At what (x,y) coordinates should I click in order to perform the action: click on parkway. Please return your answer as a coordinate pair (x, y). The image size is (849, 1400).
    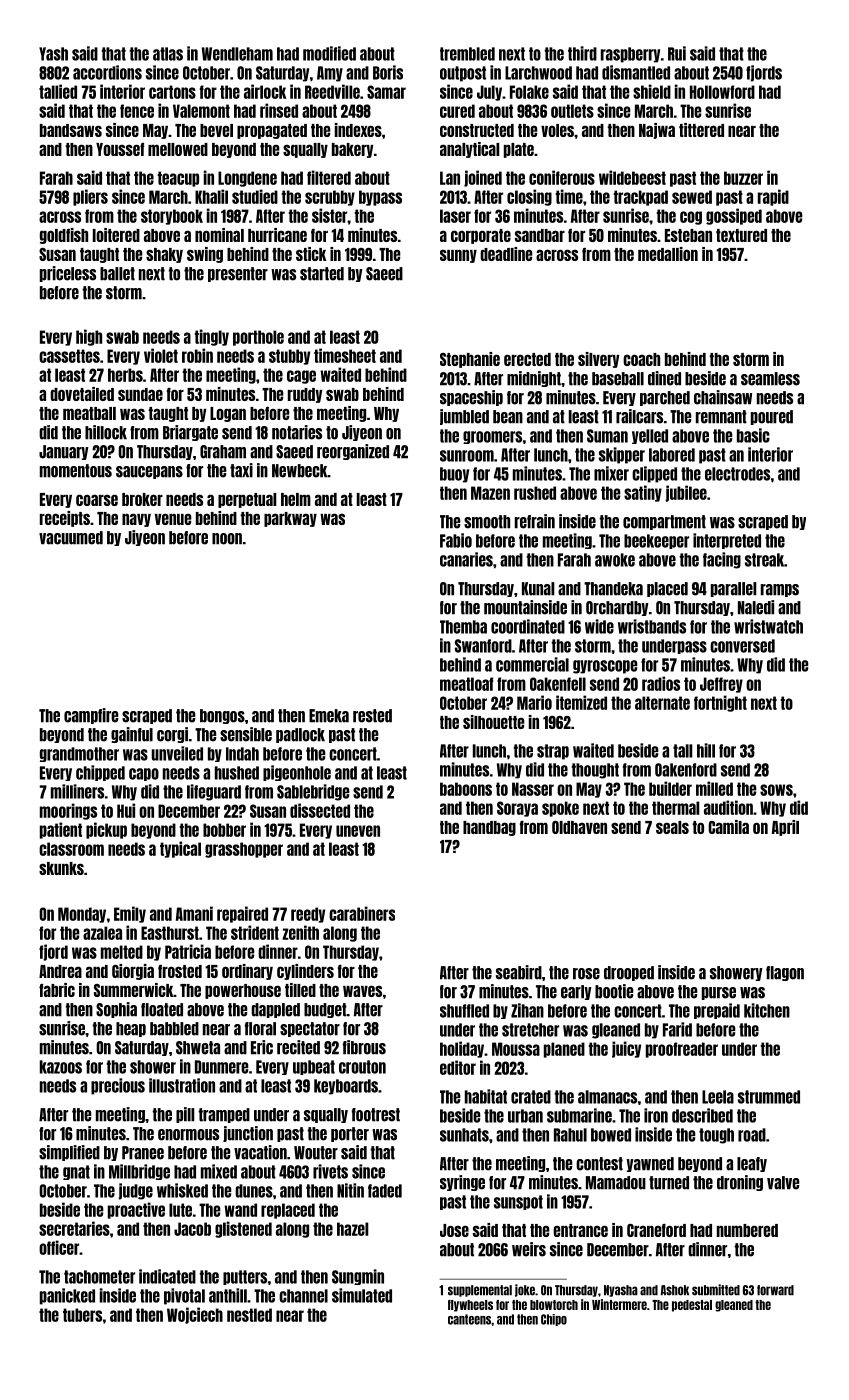
    Looking at the image, I should click on (290, 519).
